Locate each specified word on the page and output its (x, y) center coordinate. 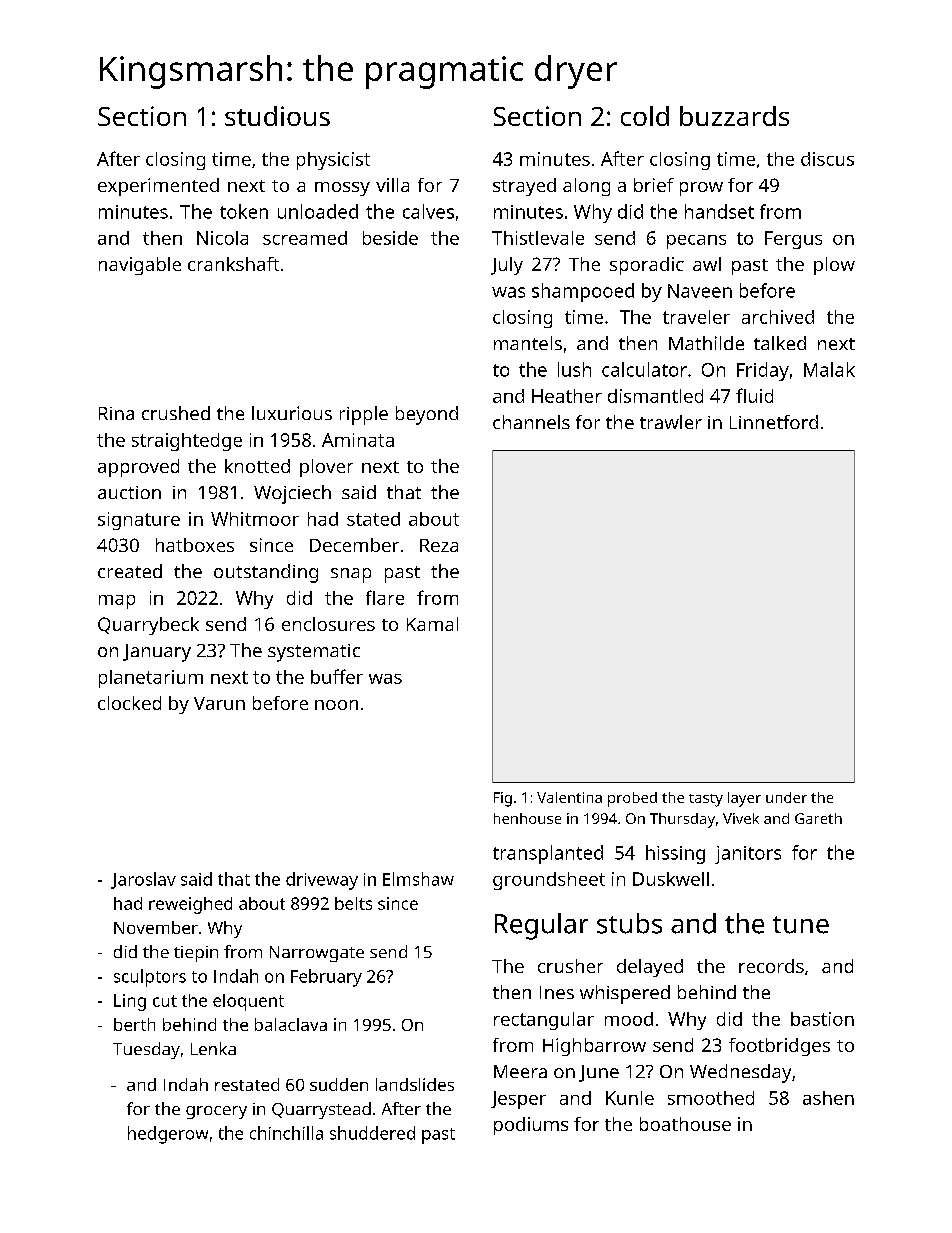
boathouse (685, 1124)
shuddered (372, 1133)
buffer (337, 676)
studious (277, 116)
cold (645, 116)
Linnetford (774, 422)
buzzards (734, 116)
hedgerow (168, 1135)
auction (129, 492)
